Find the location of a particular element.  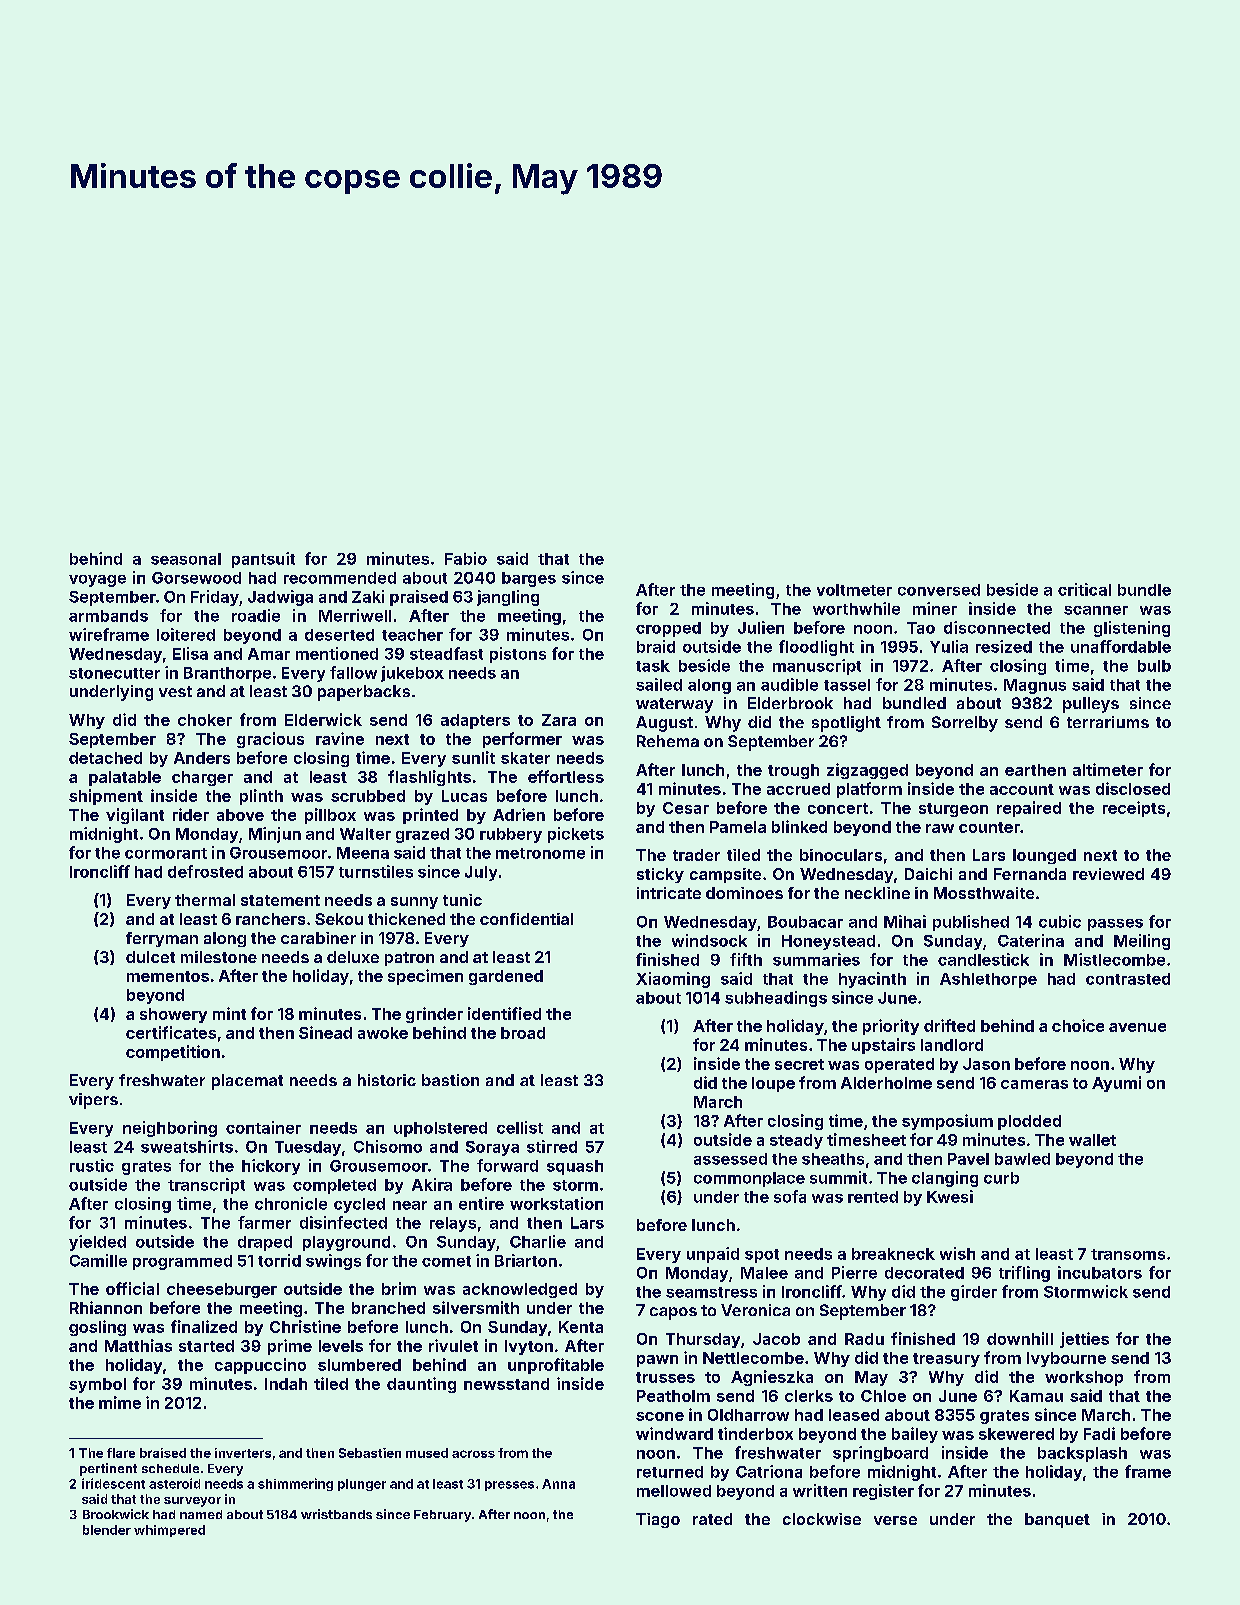

wristbands is located at coordinates (336, 1514).
